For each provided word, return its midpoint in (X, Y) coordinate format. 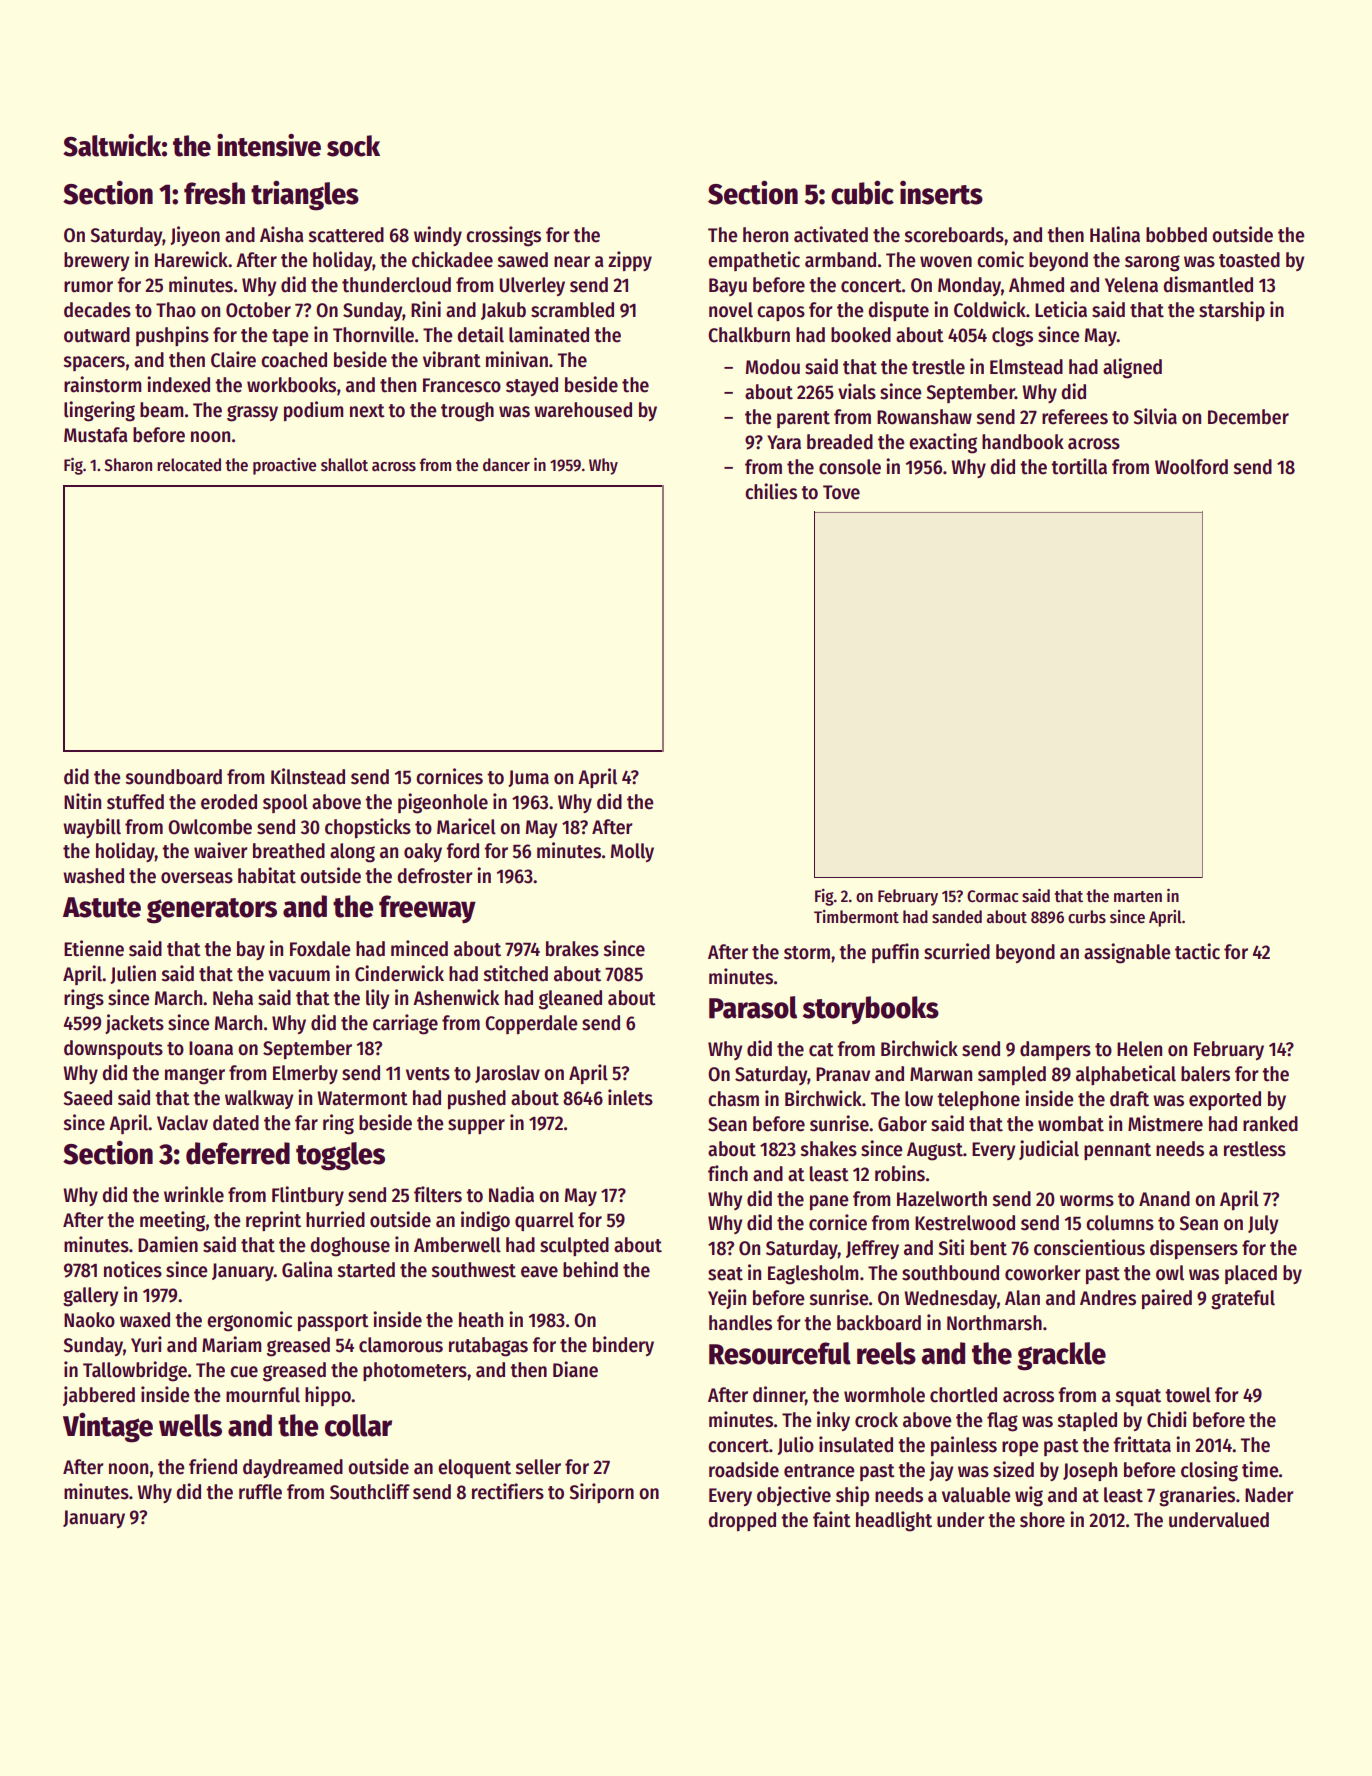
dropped (742, 1521)
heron (765, 235)
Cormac (992, 896)
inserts (941, 192)
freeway (427, 909)
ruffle (260, 1492)
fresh (214, 193)
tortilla (1079, 466)
